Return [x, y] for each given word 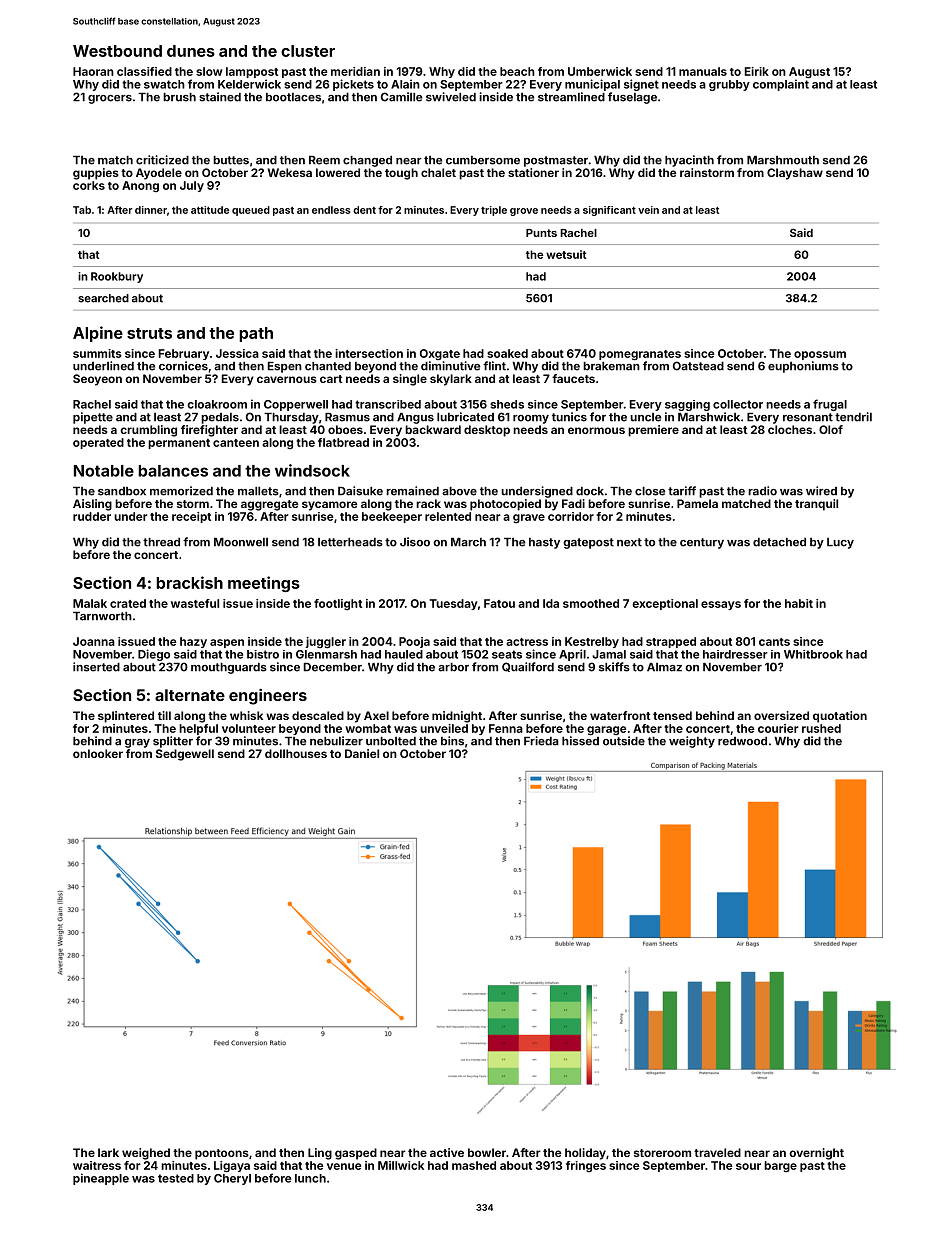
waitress [97, 1165]
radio [762, 491]
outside [624, 741]
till [164, 715]
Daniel [362, 753]
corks [89, 185]
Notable [104, 471]
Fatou [499, 603]
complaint [781, 85]
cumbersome [483, 160]
